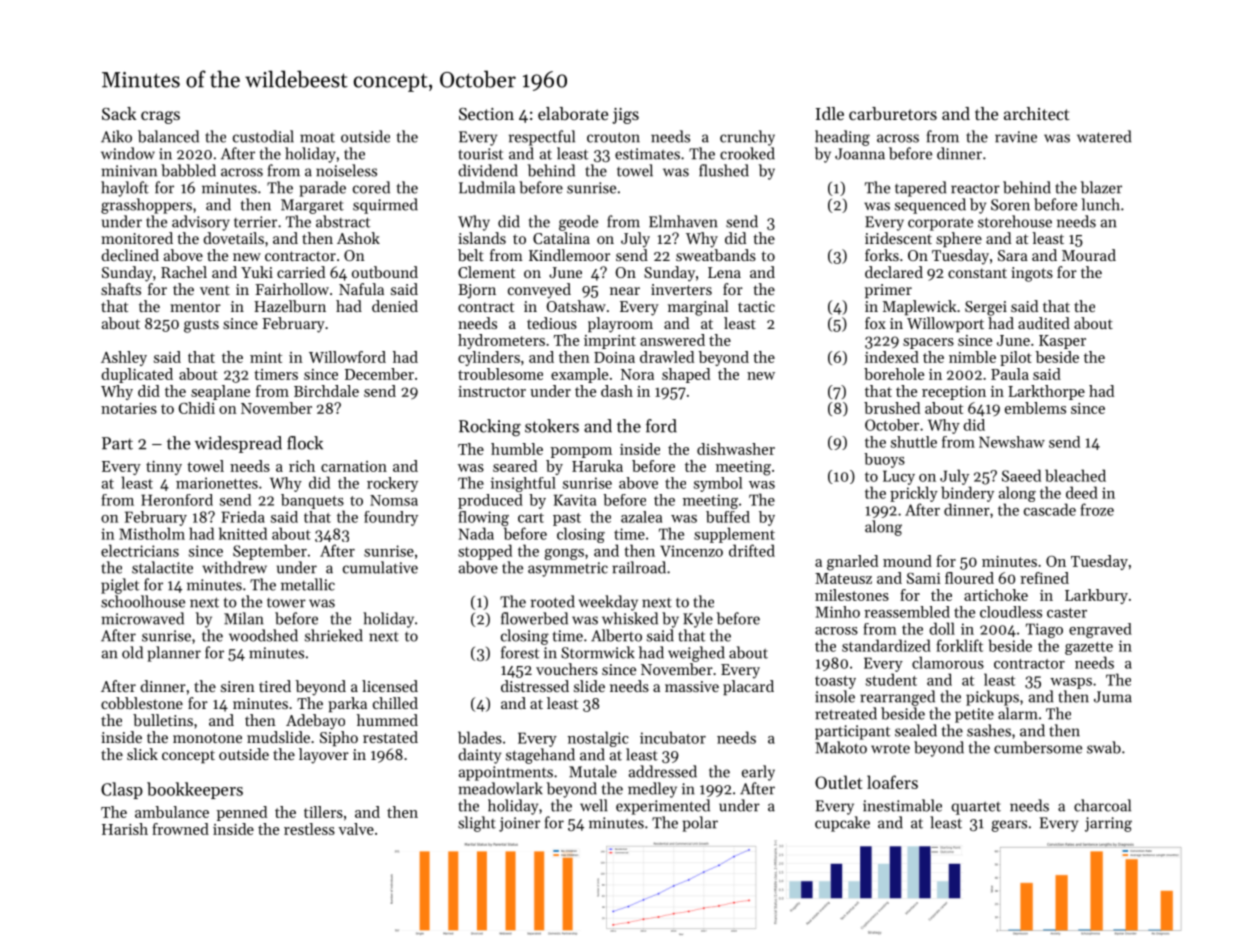  What do you see at coordinates (1071, 683) in the screenshot?
I see `wasps` at bounding box center [1071, 683].
